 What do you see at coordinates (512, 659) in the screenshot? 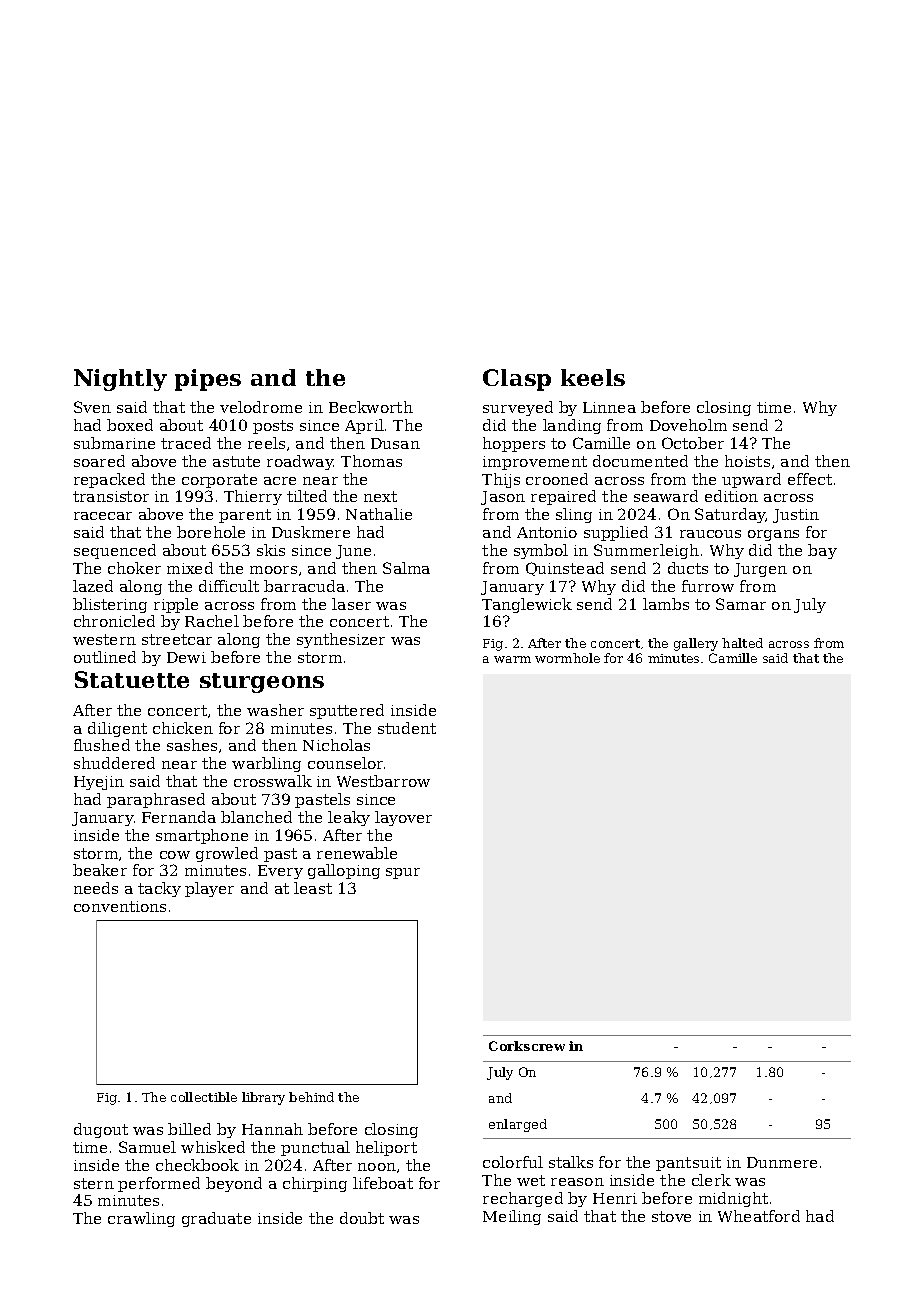
I see `warm` at bounding box center [512, 659].
